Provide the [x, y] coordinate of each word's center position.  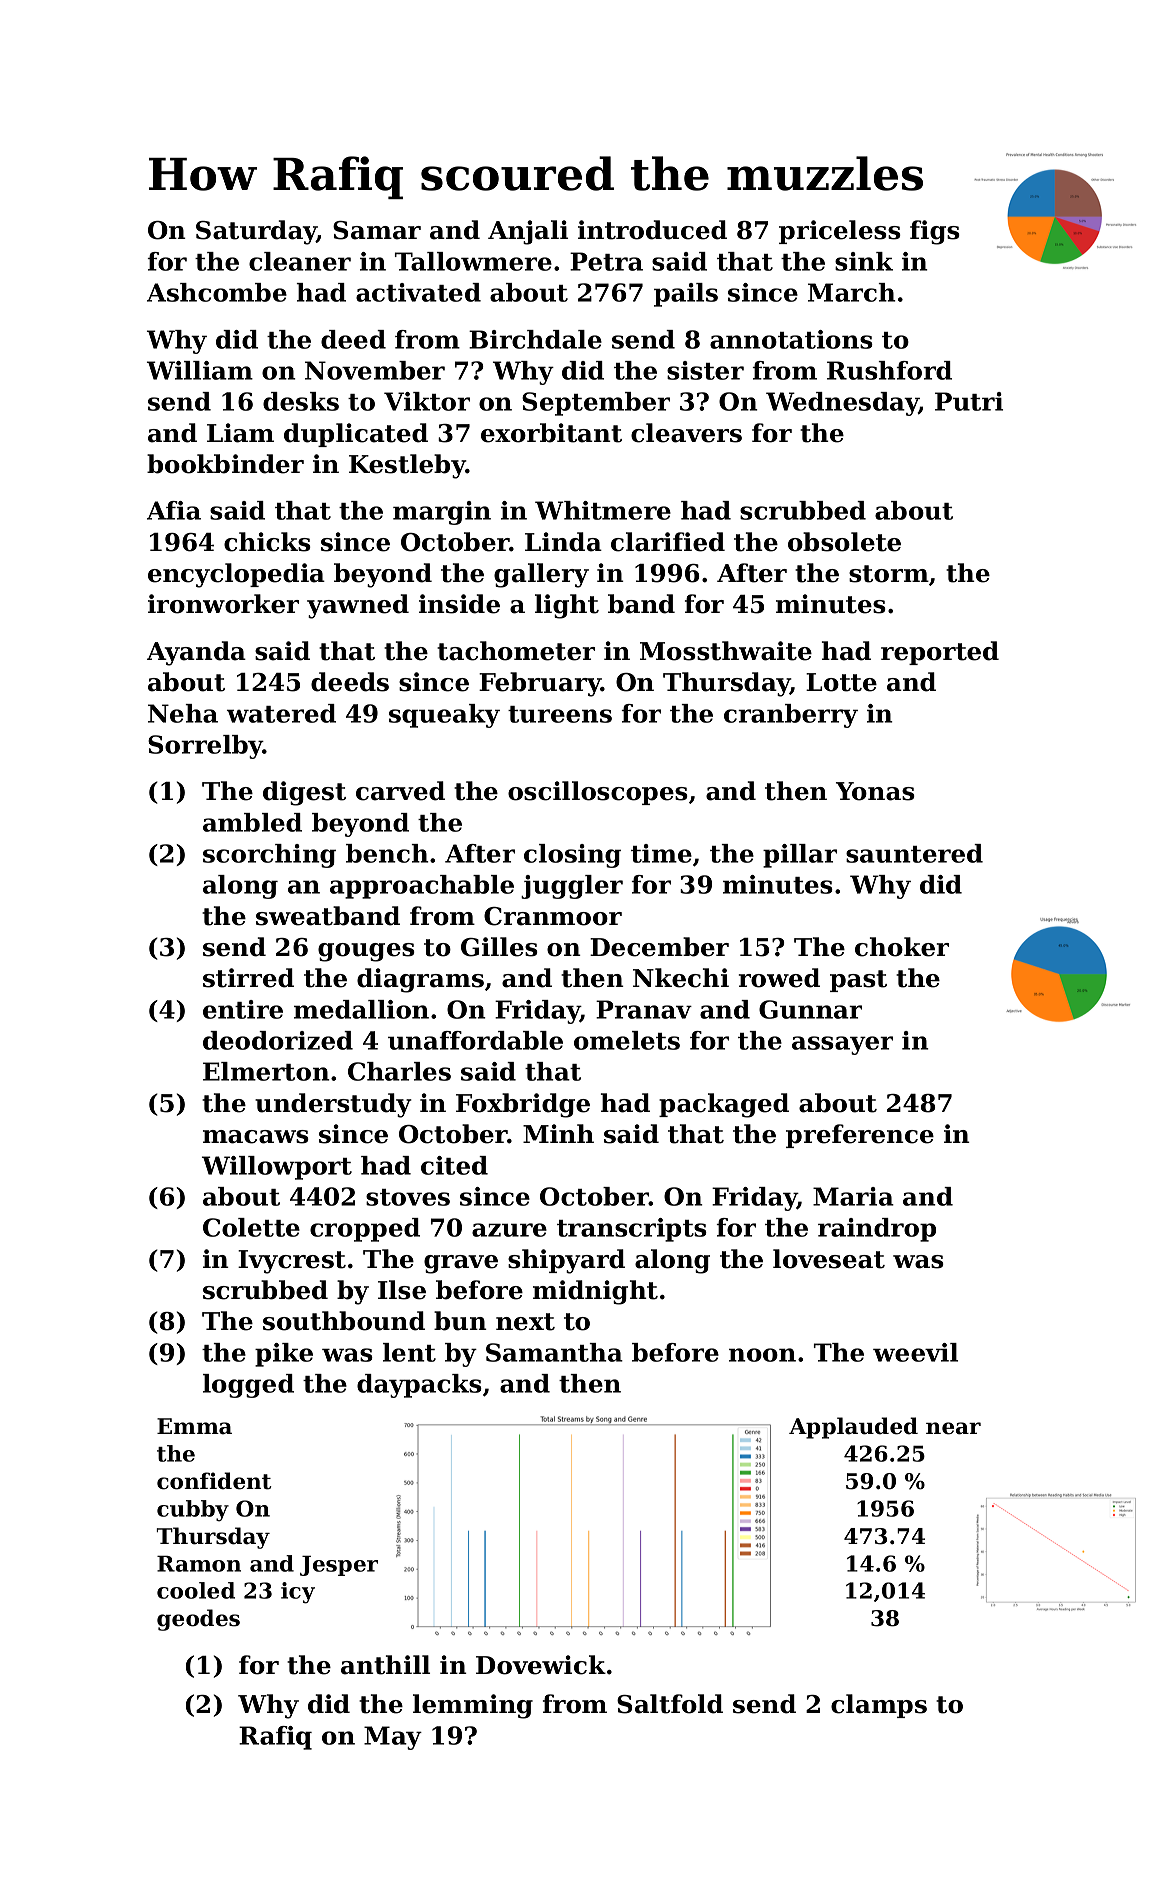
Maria [853, 1196]
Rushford [889, 370]
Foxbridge [523, 1105]
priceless [840, 232]
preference [860, 1136]
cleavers [686, 433]
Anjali [528, 232]
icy [298, 1593]
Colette [251, 1227]
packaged [724, 1105]
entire [243, 1009]
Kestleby [407, 466]
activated [418, 292]
